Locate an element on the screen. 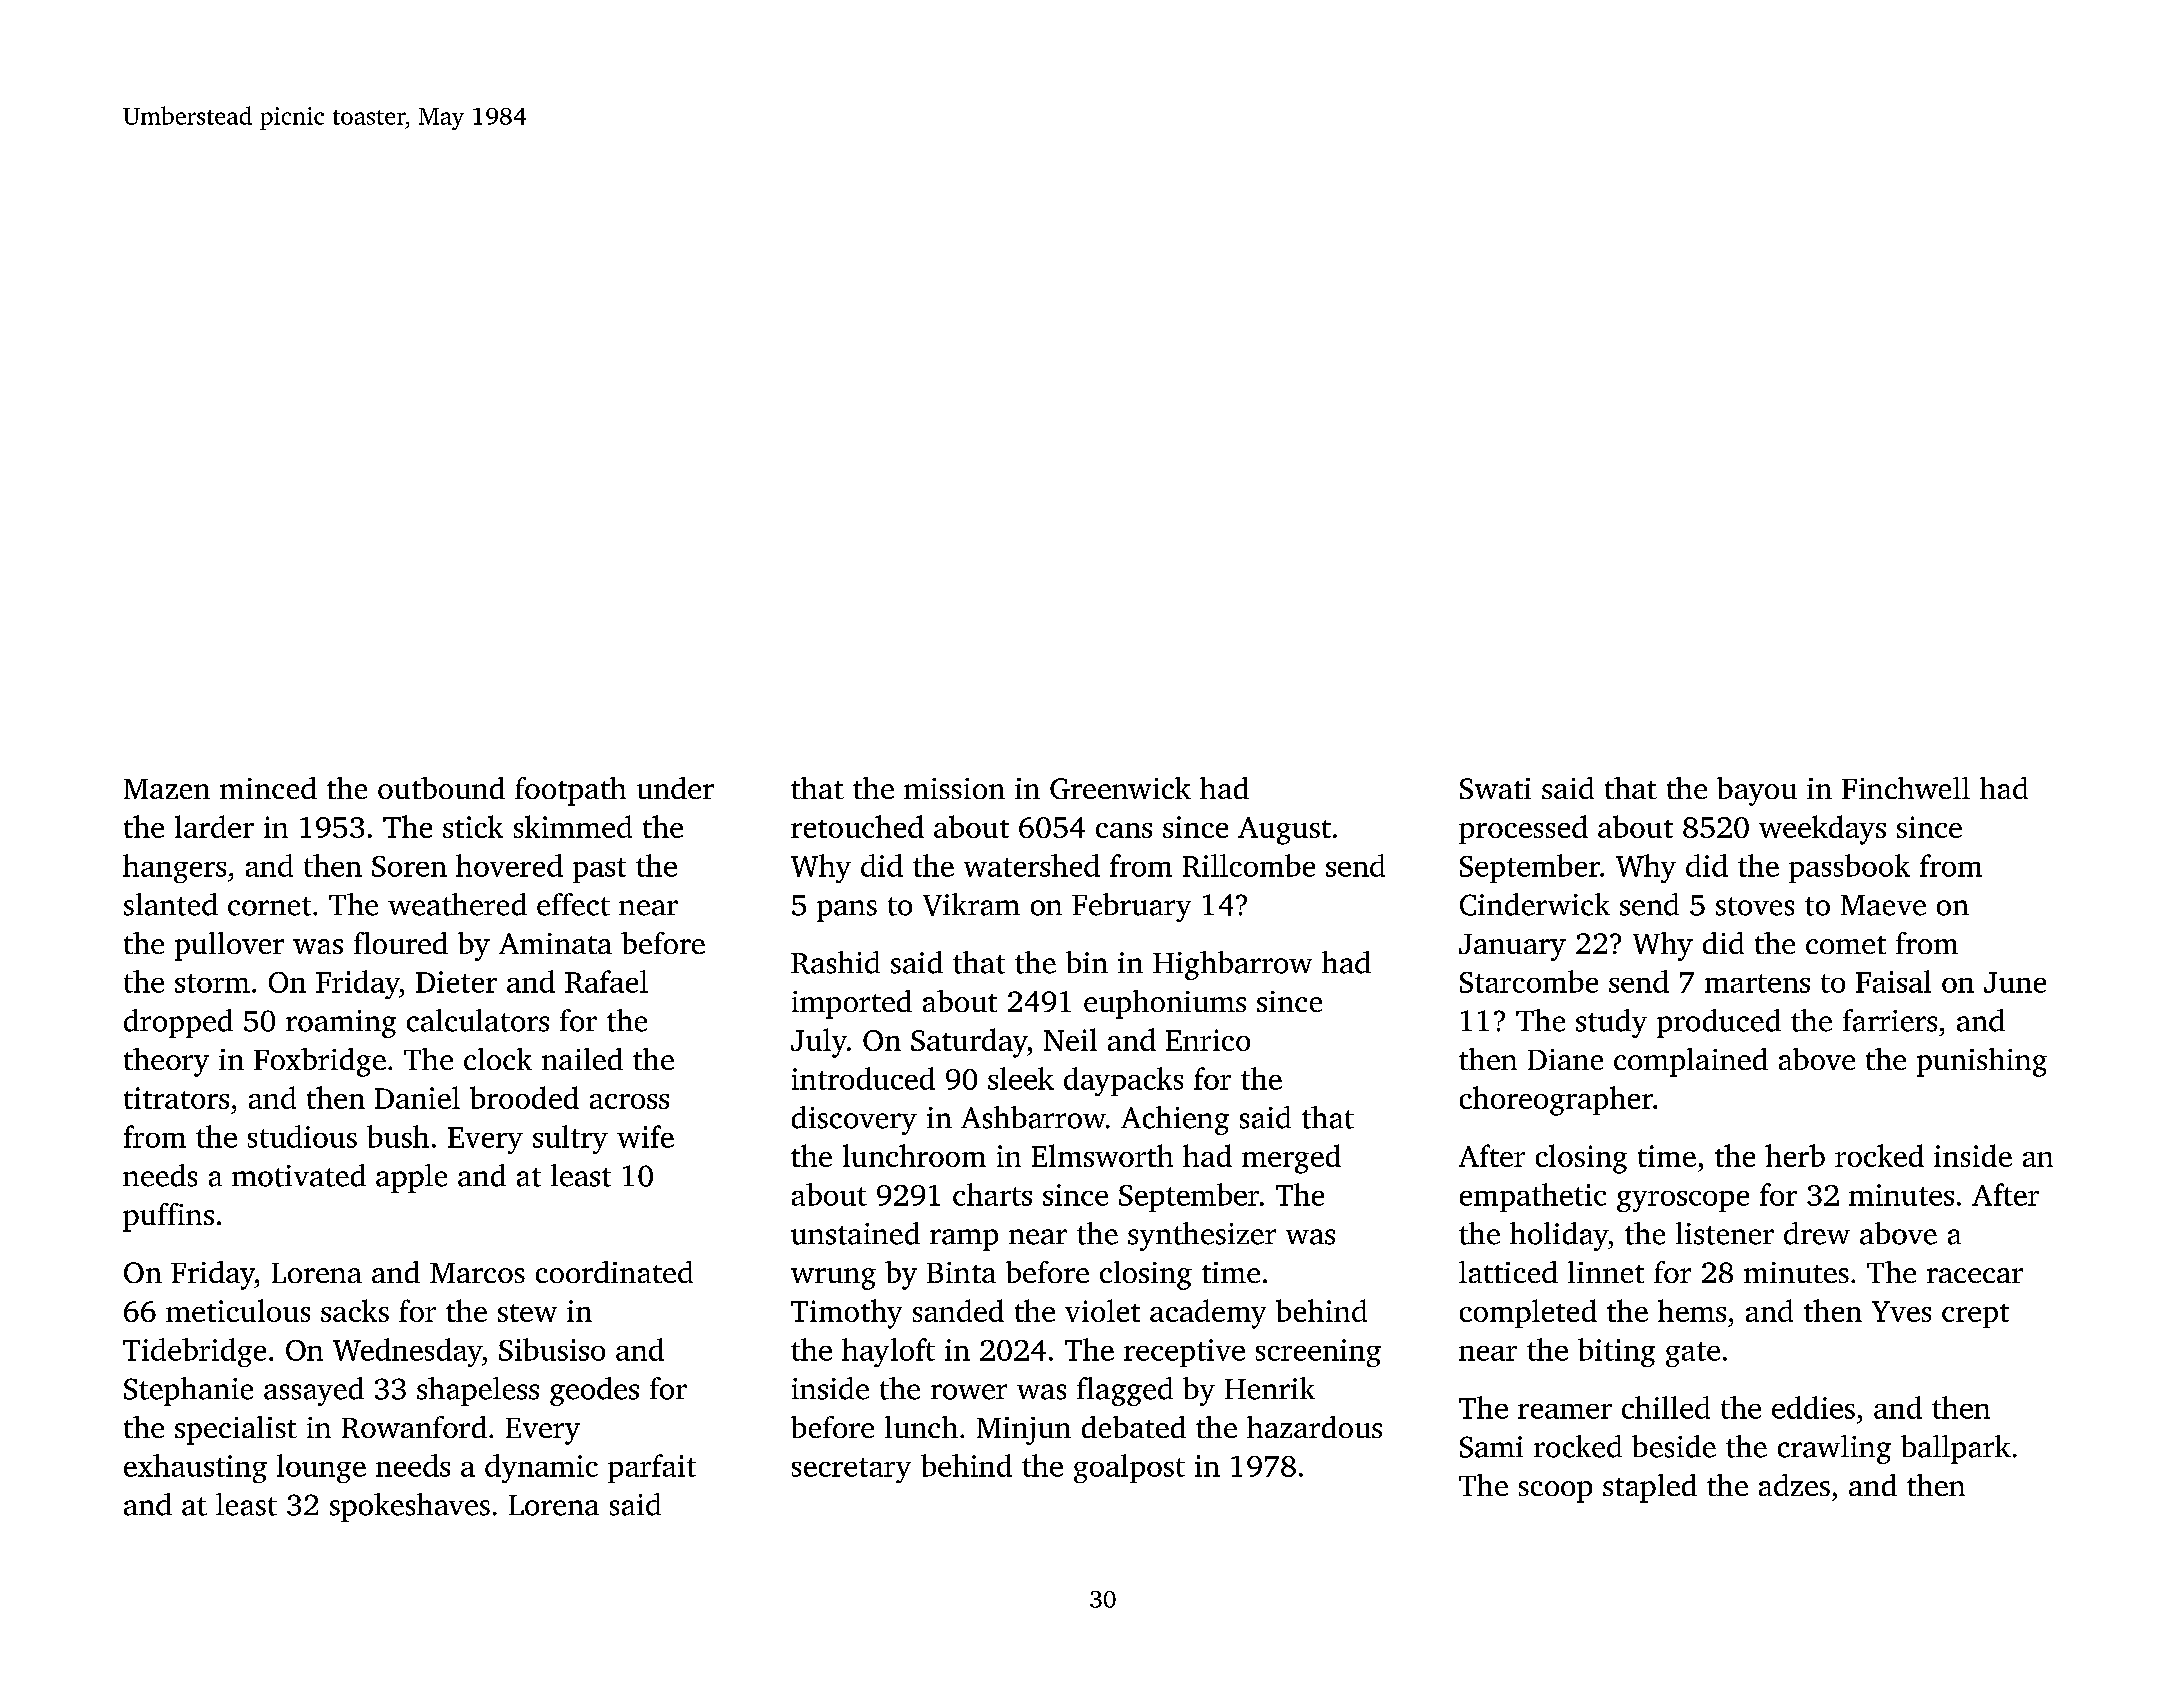 The image size is (2178, 1683). roaming is located at coordinates (341, 1024).
